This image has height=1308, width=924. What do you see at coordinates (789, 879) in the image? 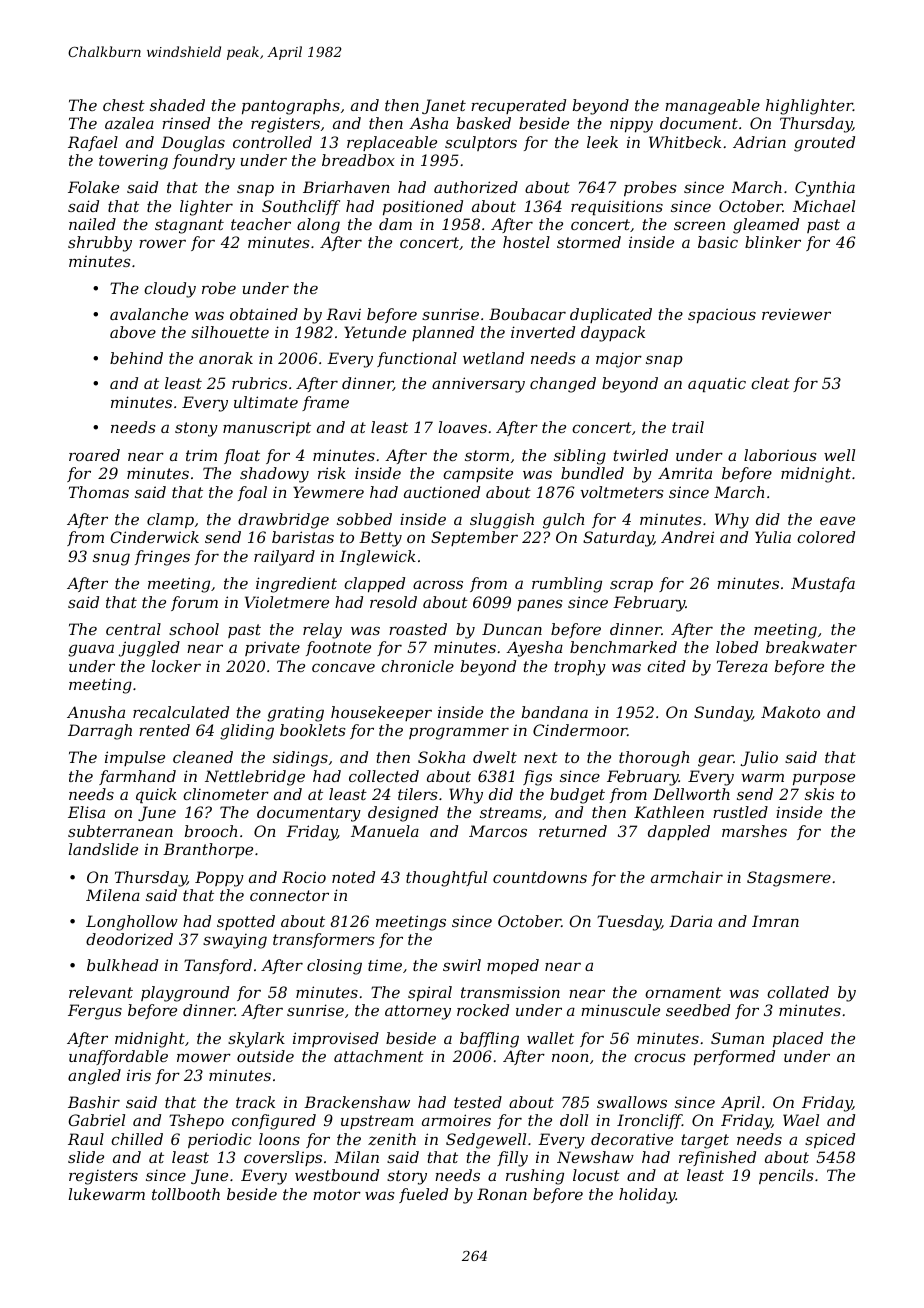
I see `Stagsmere` at bounding box center [789, 879].
